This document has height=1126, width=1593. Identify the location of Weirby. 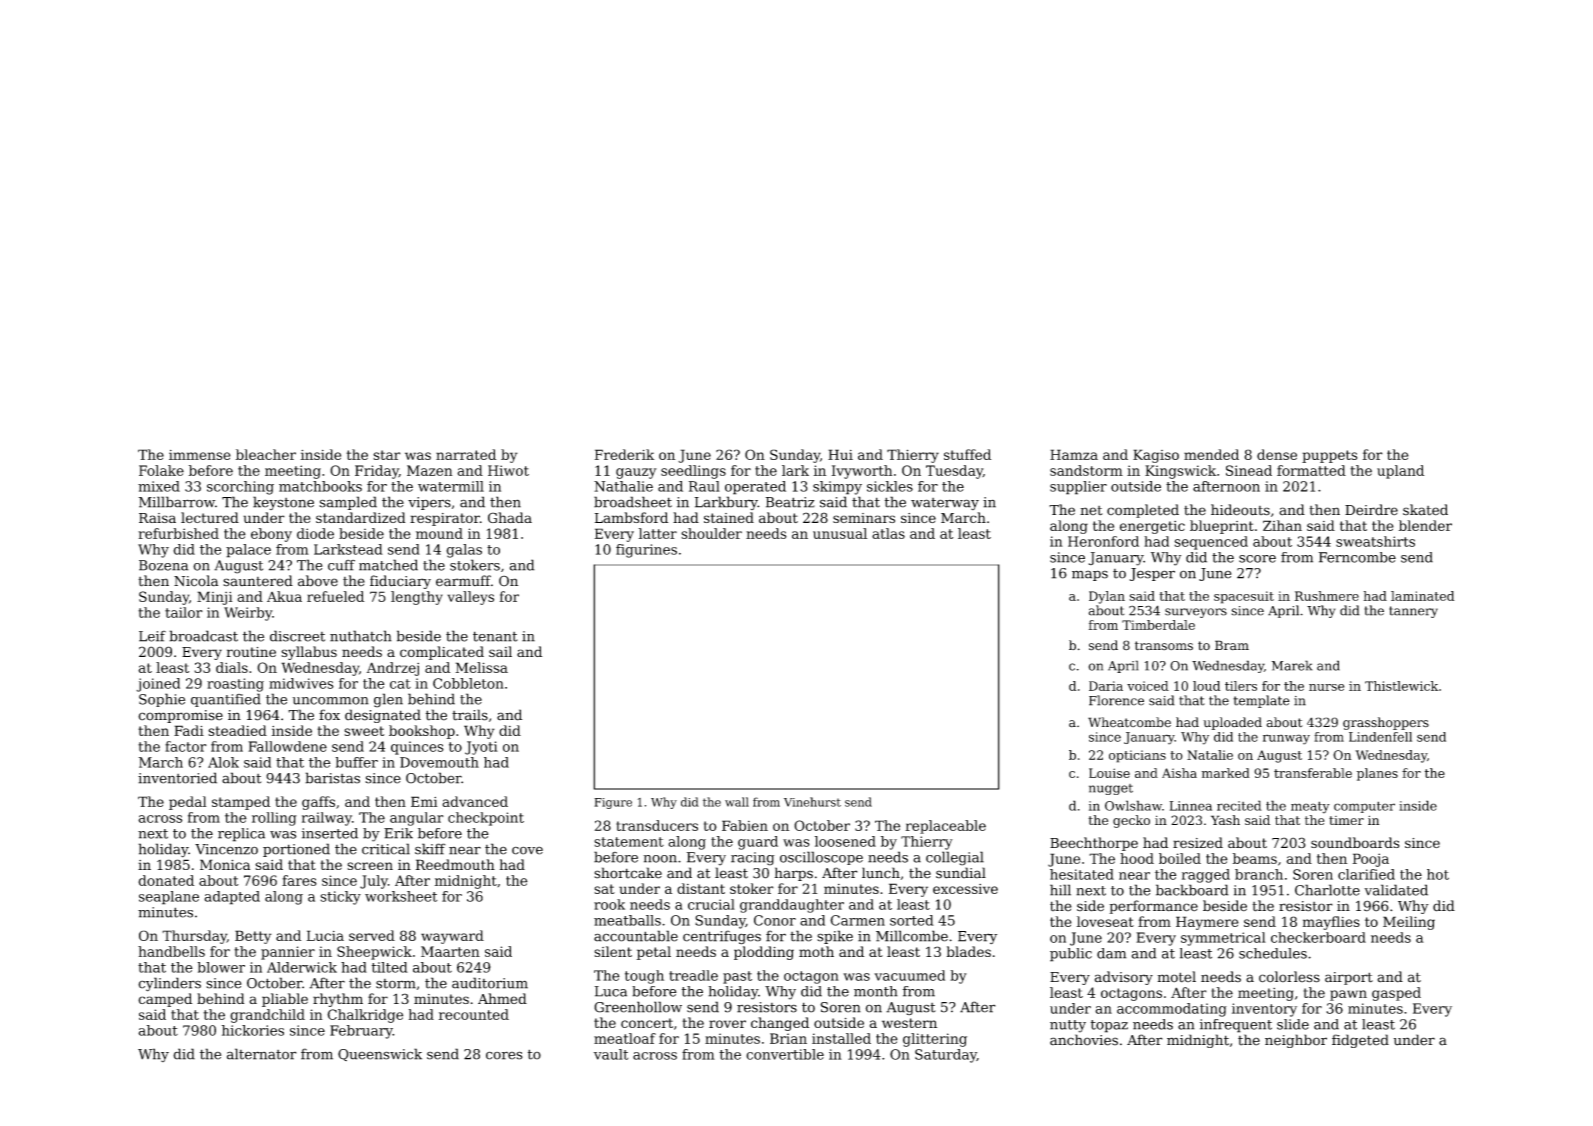
(248, 614).
